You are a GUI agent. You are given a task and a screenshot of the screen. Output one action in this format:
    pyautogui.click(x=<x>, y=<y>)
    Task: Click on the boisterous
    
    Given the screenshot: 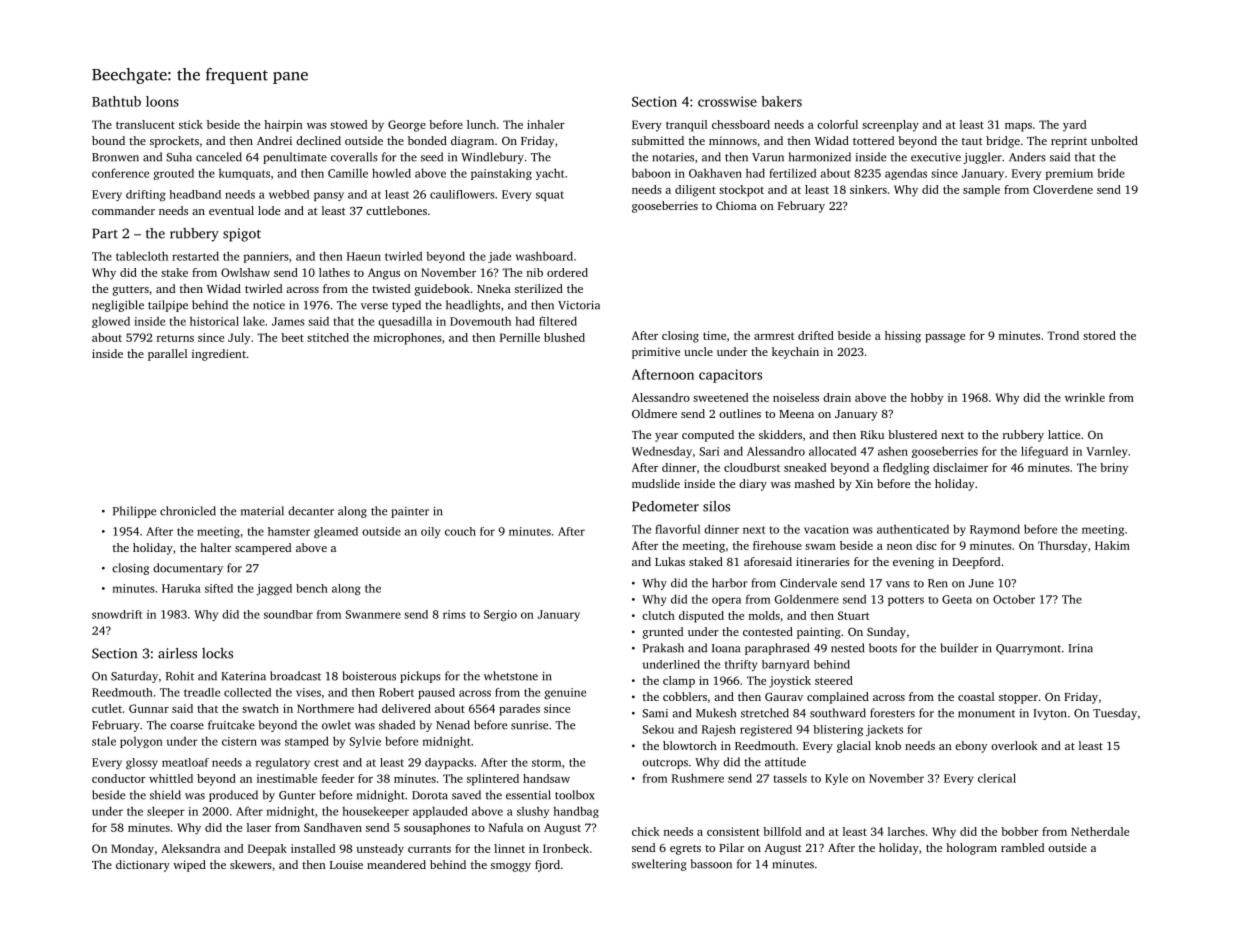 What is the action you would take?
    pyautogui.click(x=369, y=676)
